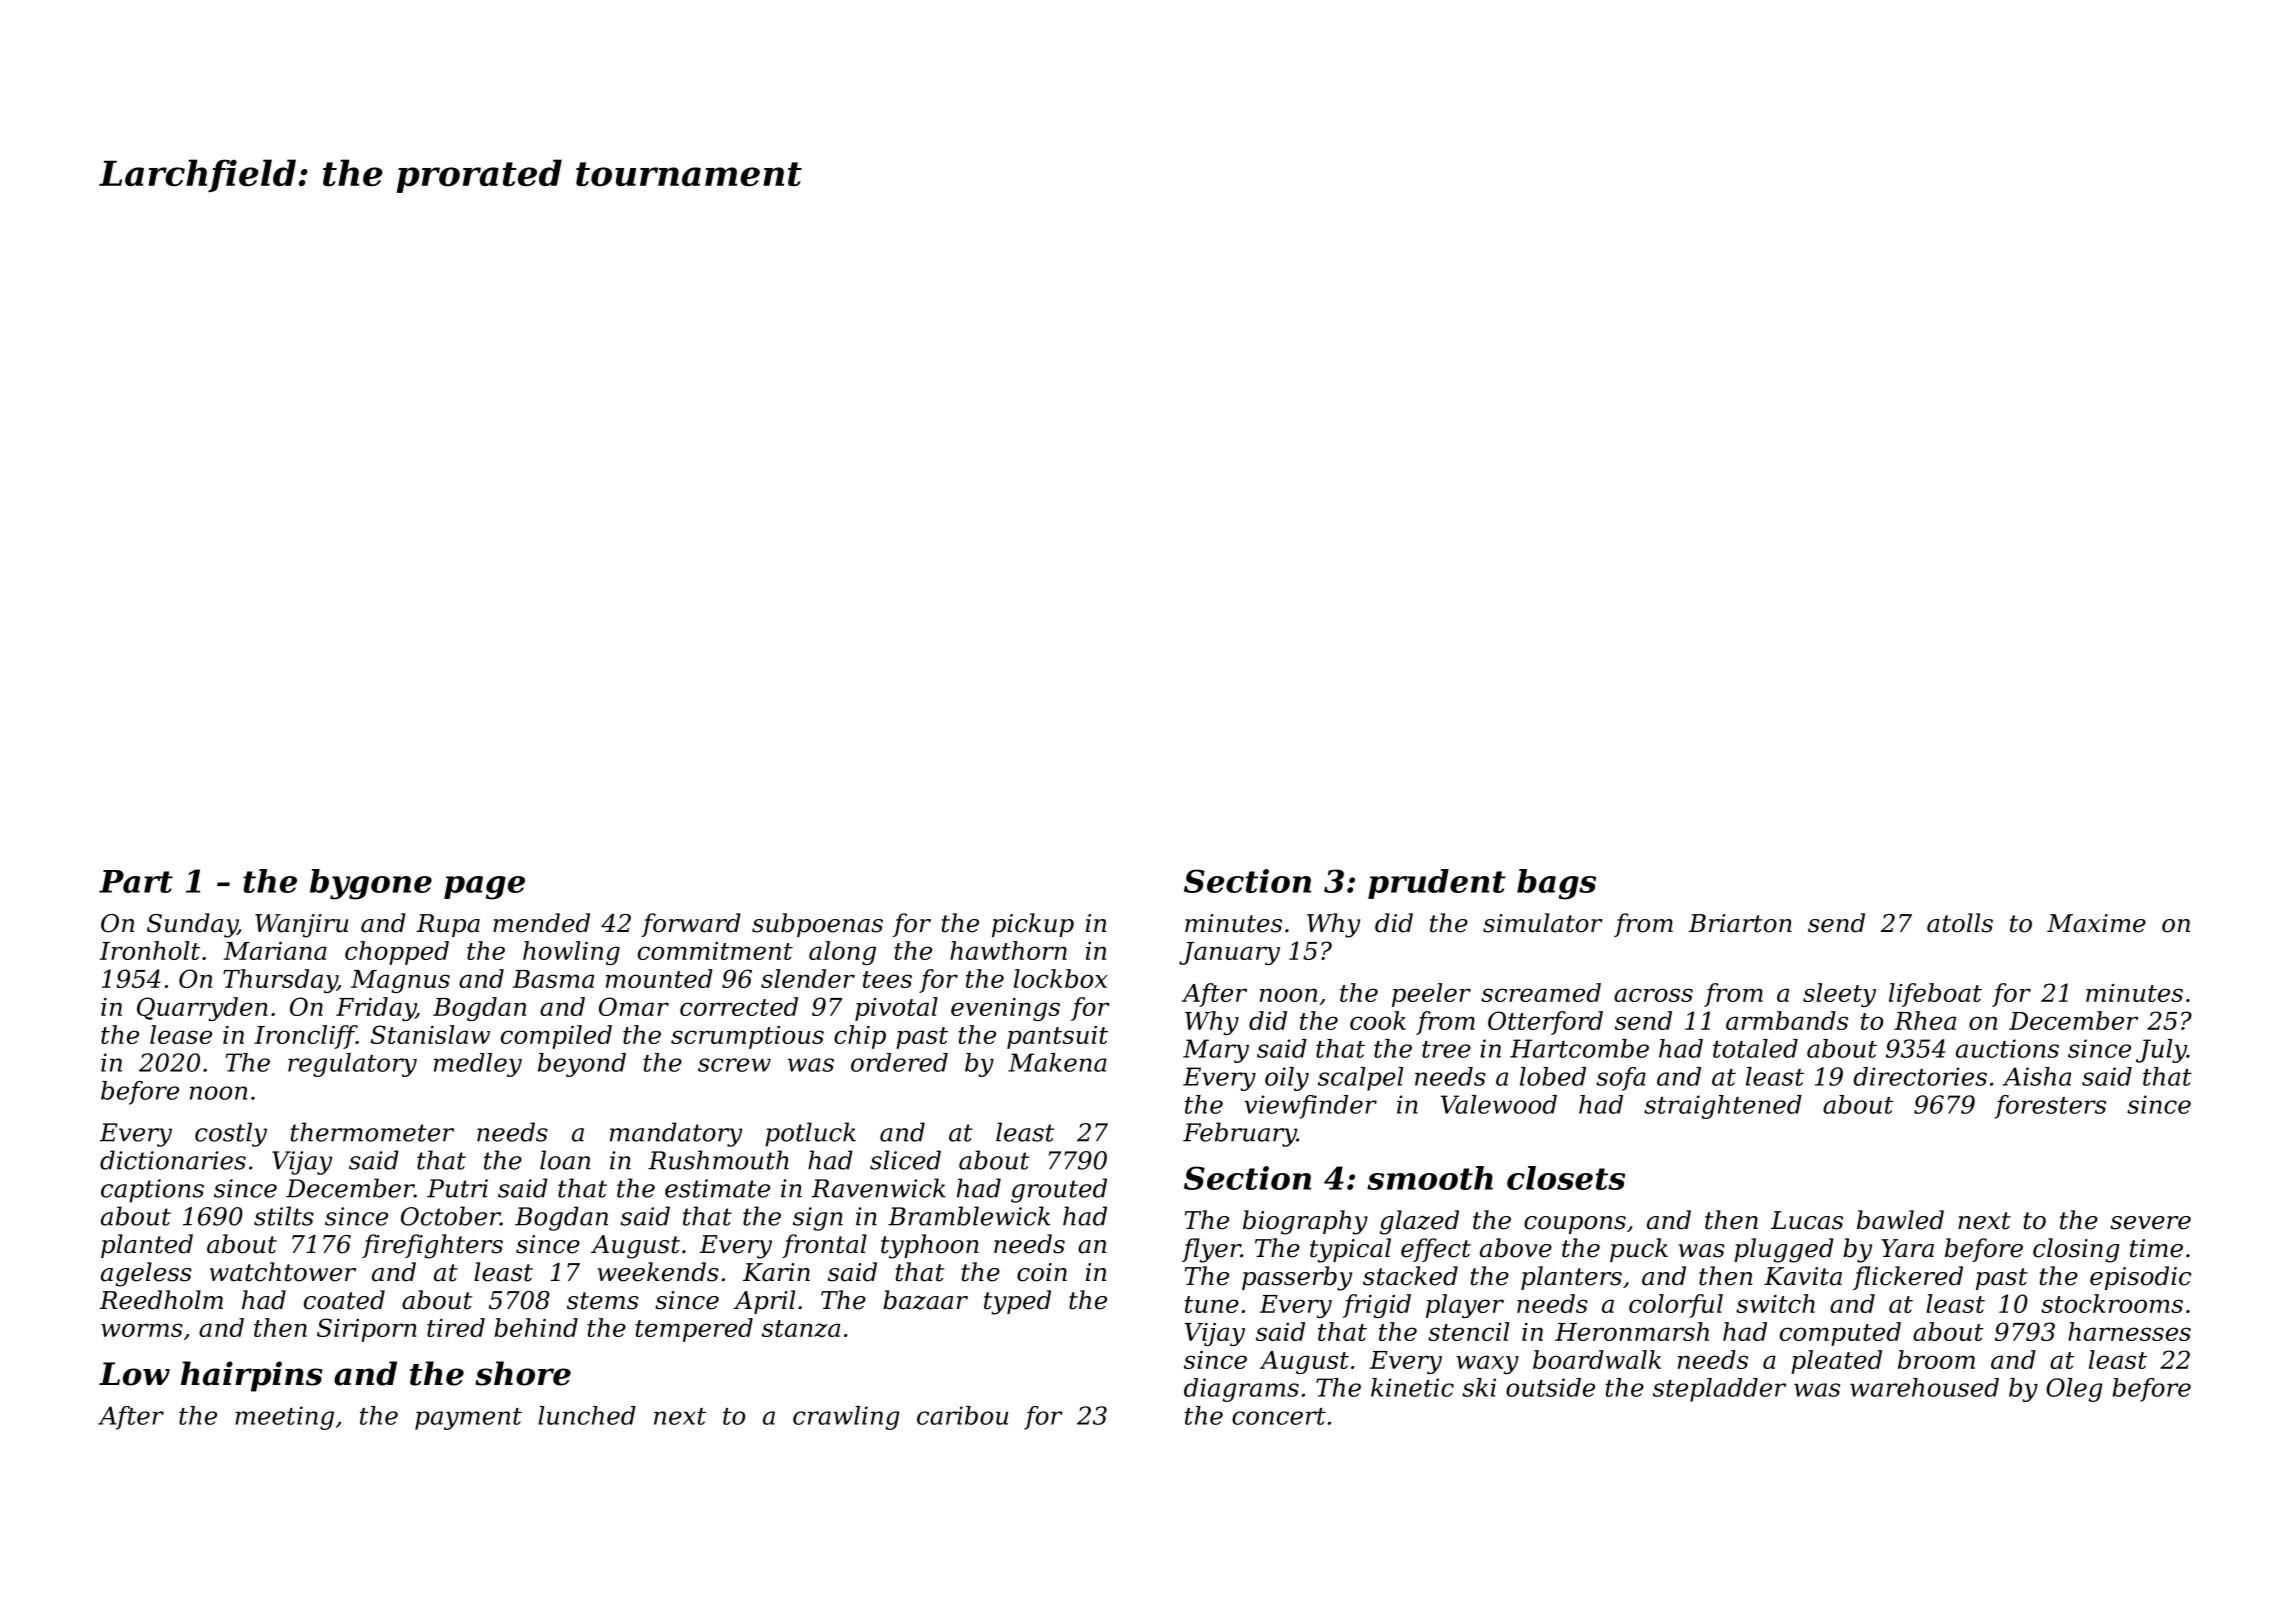  What do you see at coordinates (231, 1134) in the document?
I see `costly` at bounding box center [231, 1134].
